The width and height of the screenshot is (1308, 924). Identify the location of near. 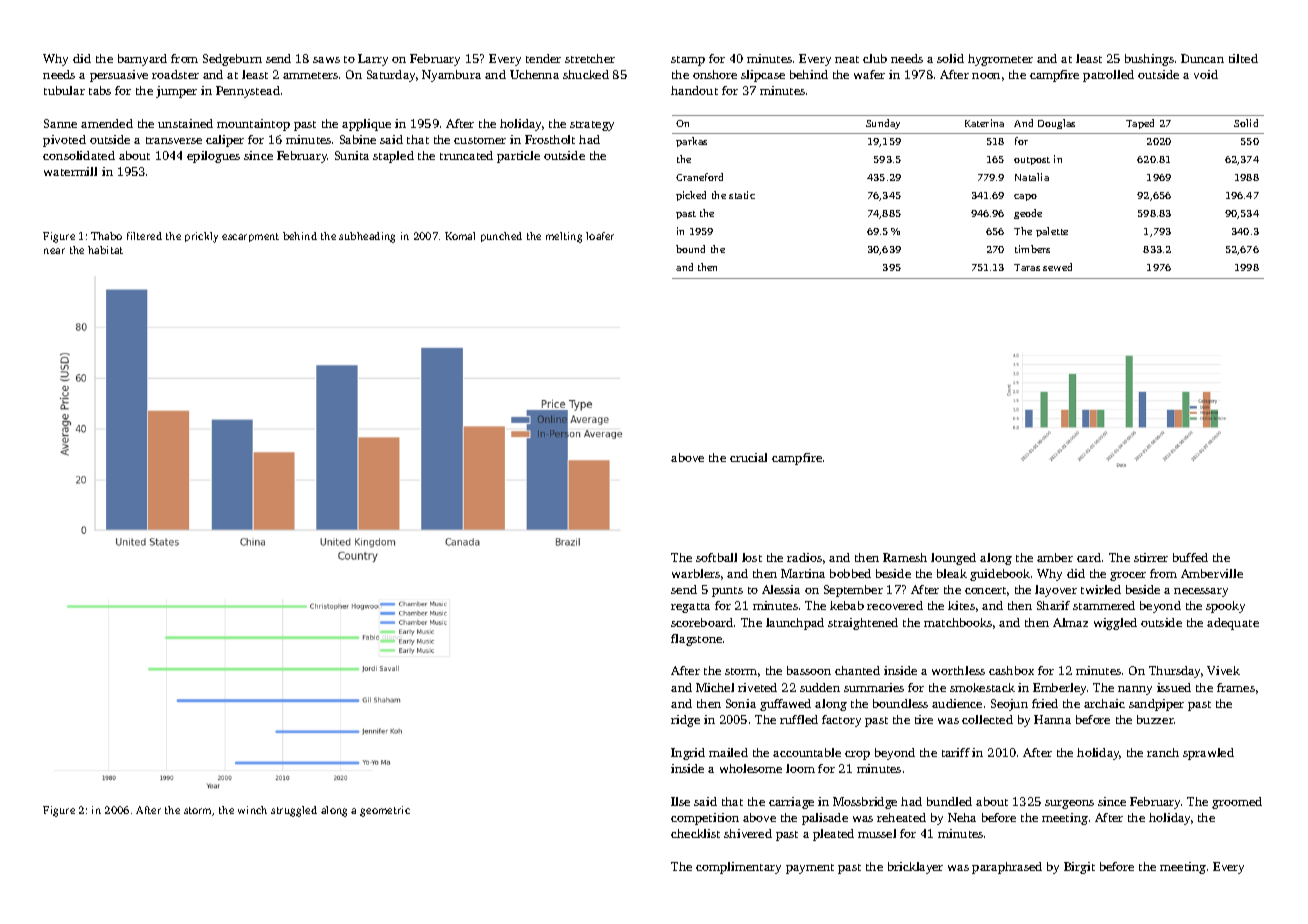
(54, 251).
